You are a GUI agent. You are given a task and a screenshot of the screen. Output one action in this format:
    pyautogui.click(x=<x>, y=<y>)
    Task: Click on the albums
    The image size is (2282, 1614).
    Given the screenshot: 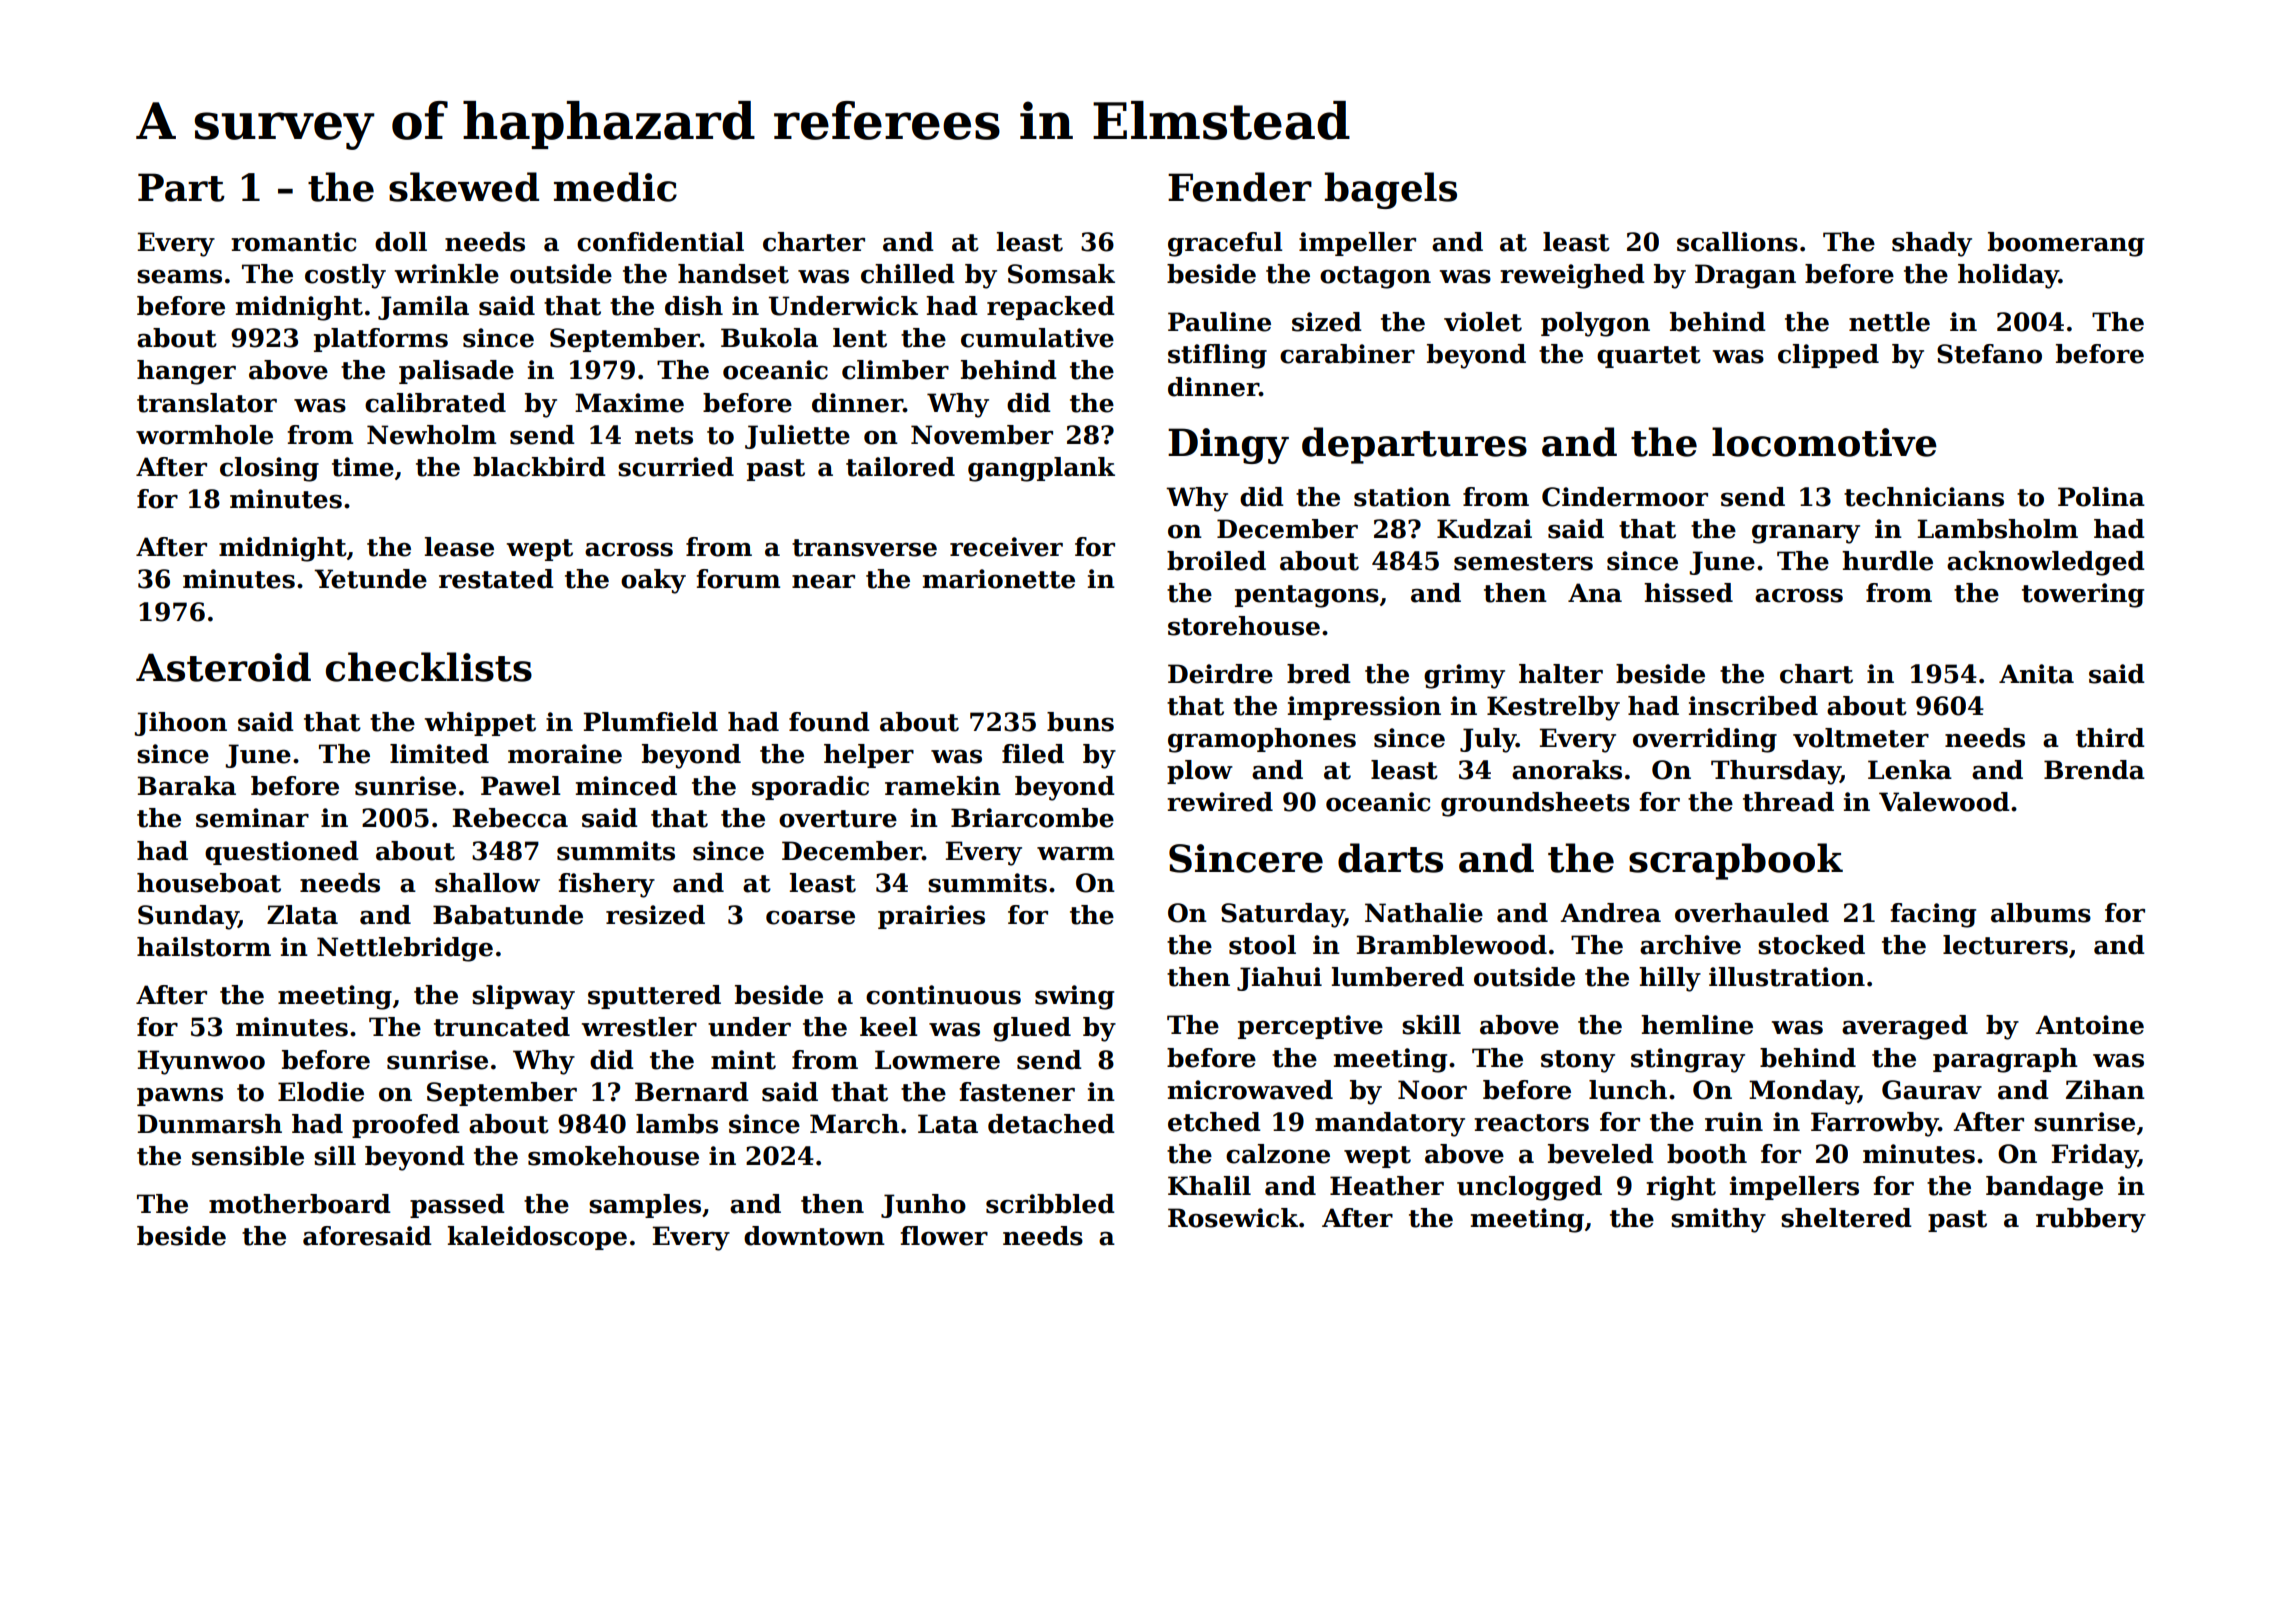 What is the action you would take?
    pyautogui.click(x=2041, y=913)
